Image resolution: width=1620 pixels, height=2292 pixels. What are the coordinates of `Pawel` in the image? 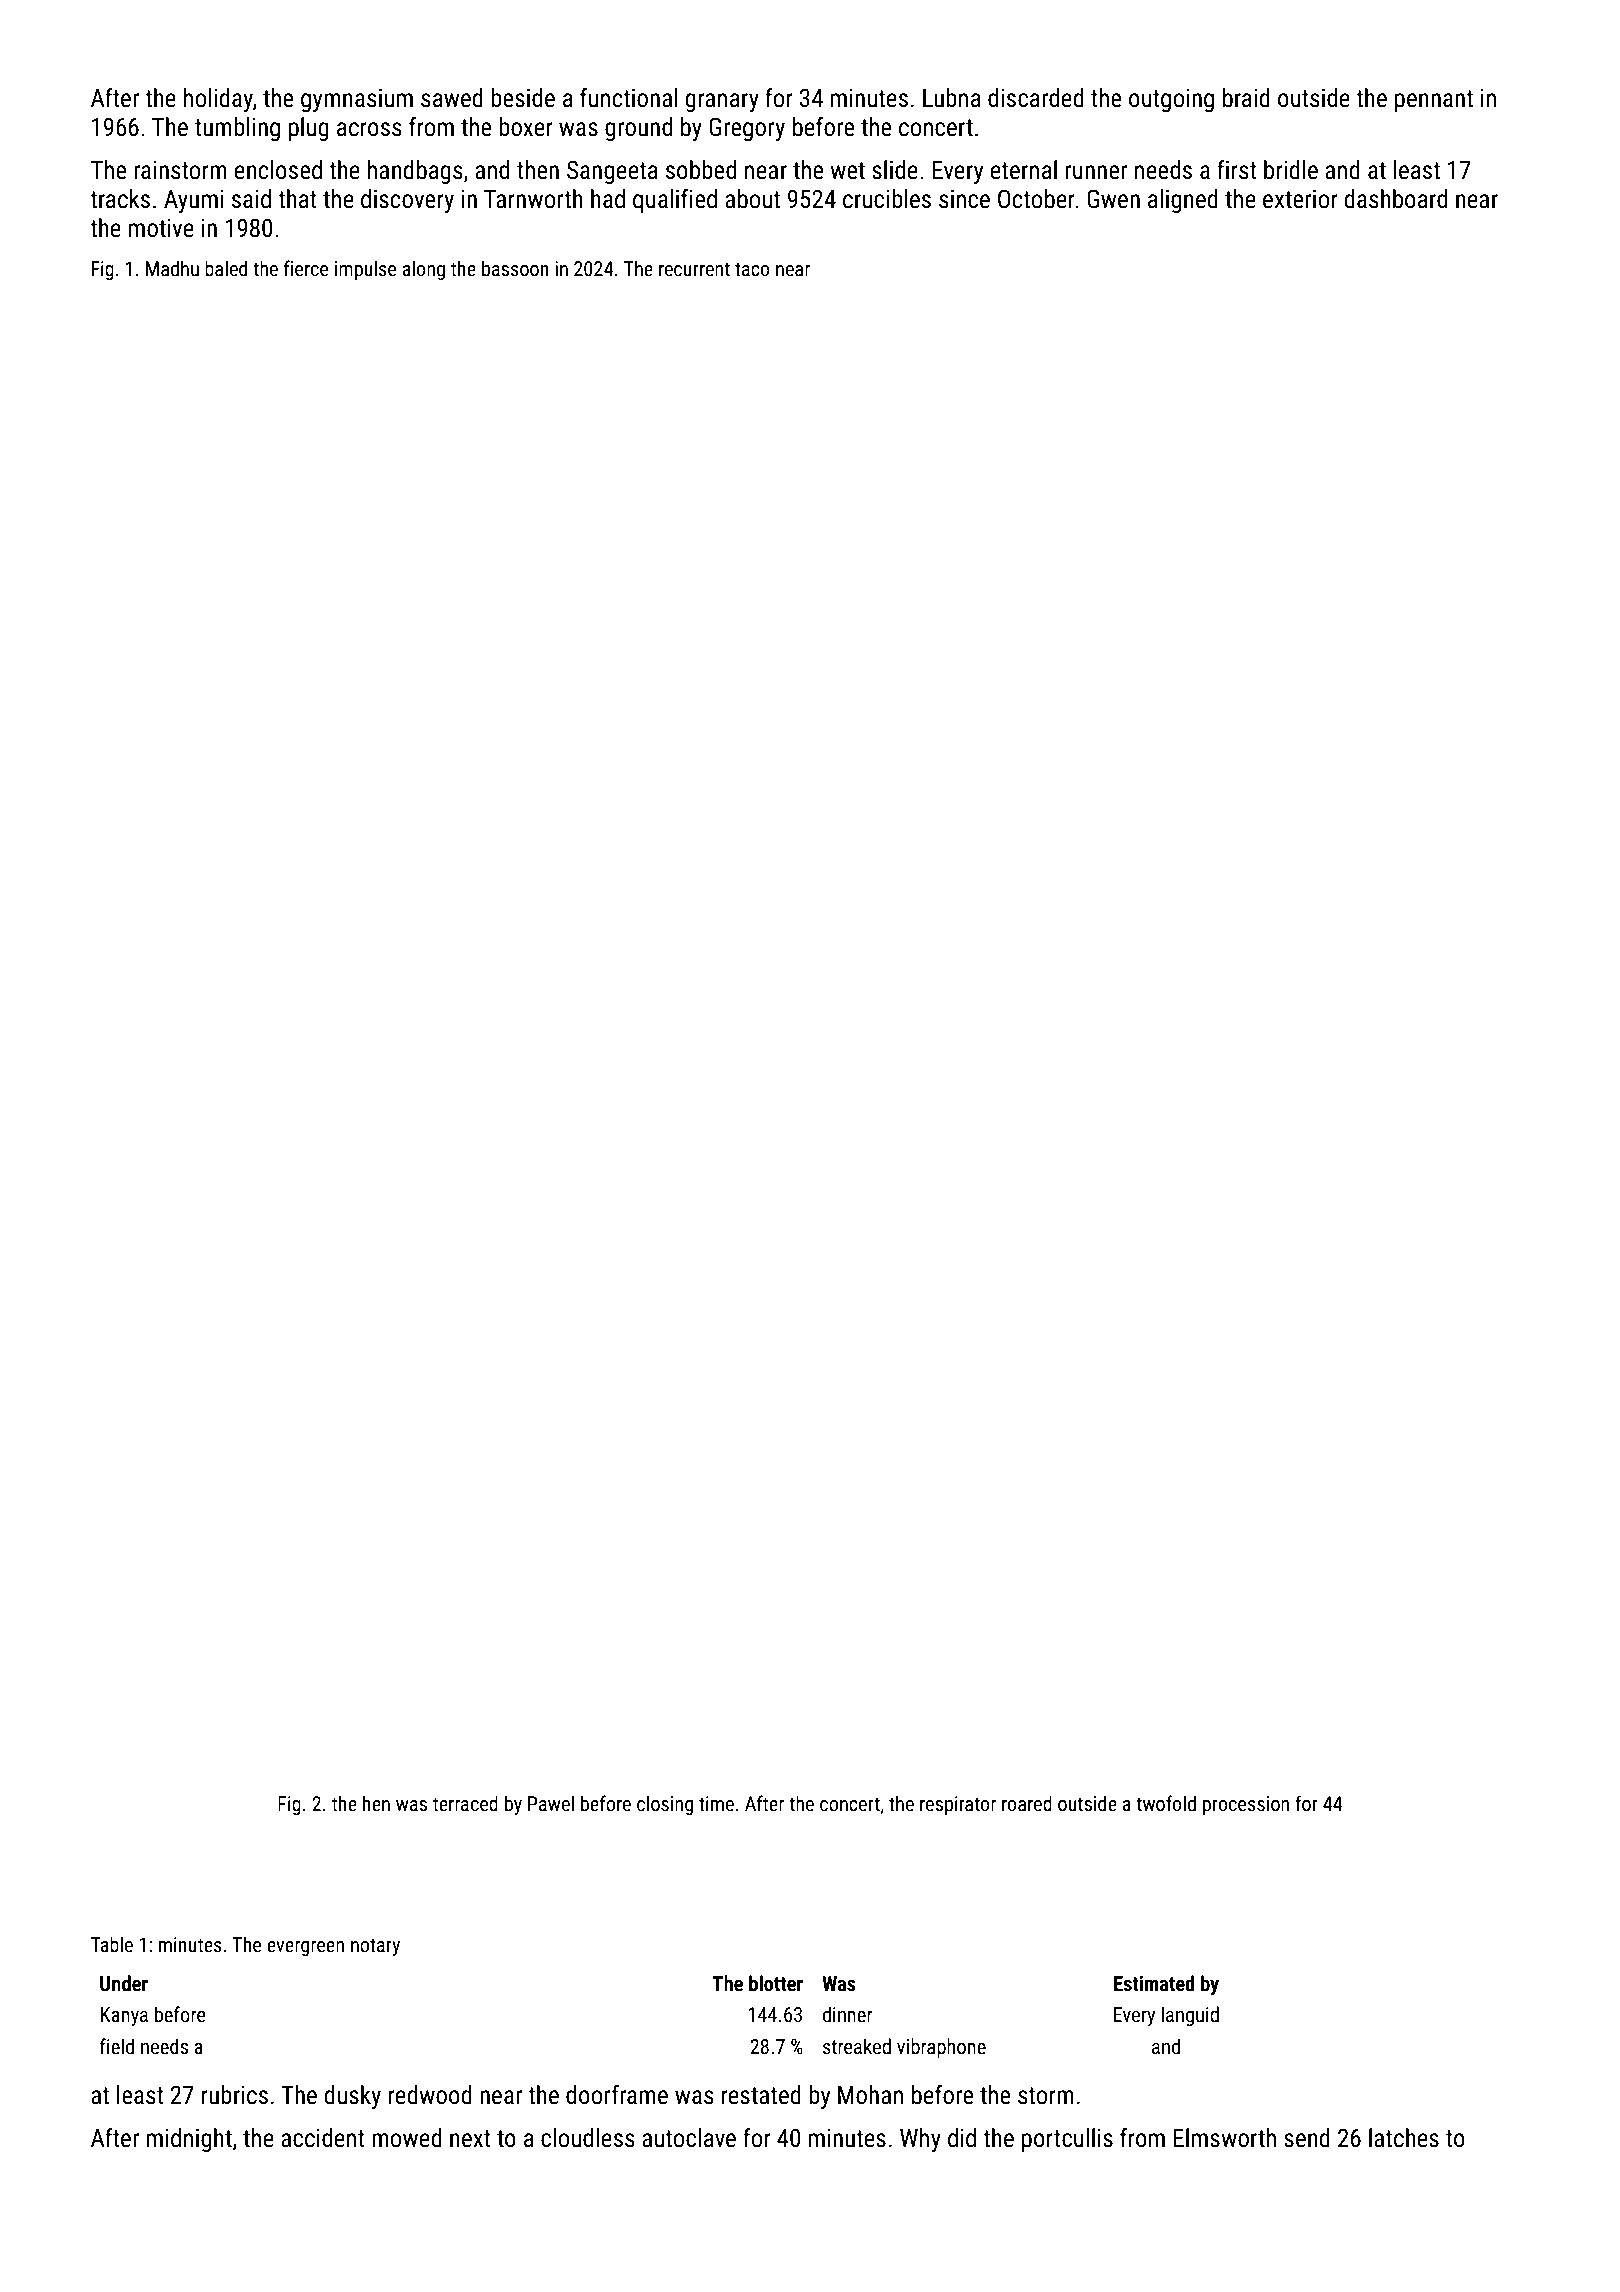 It's located at (551, 1803).
